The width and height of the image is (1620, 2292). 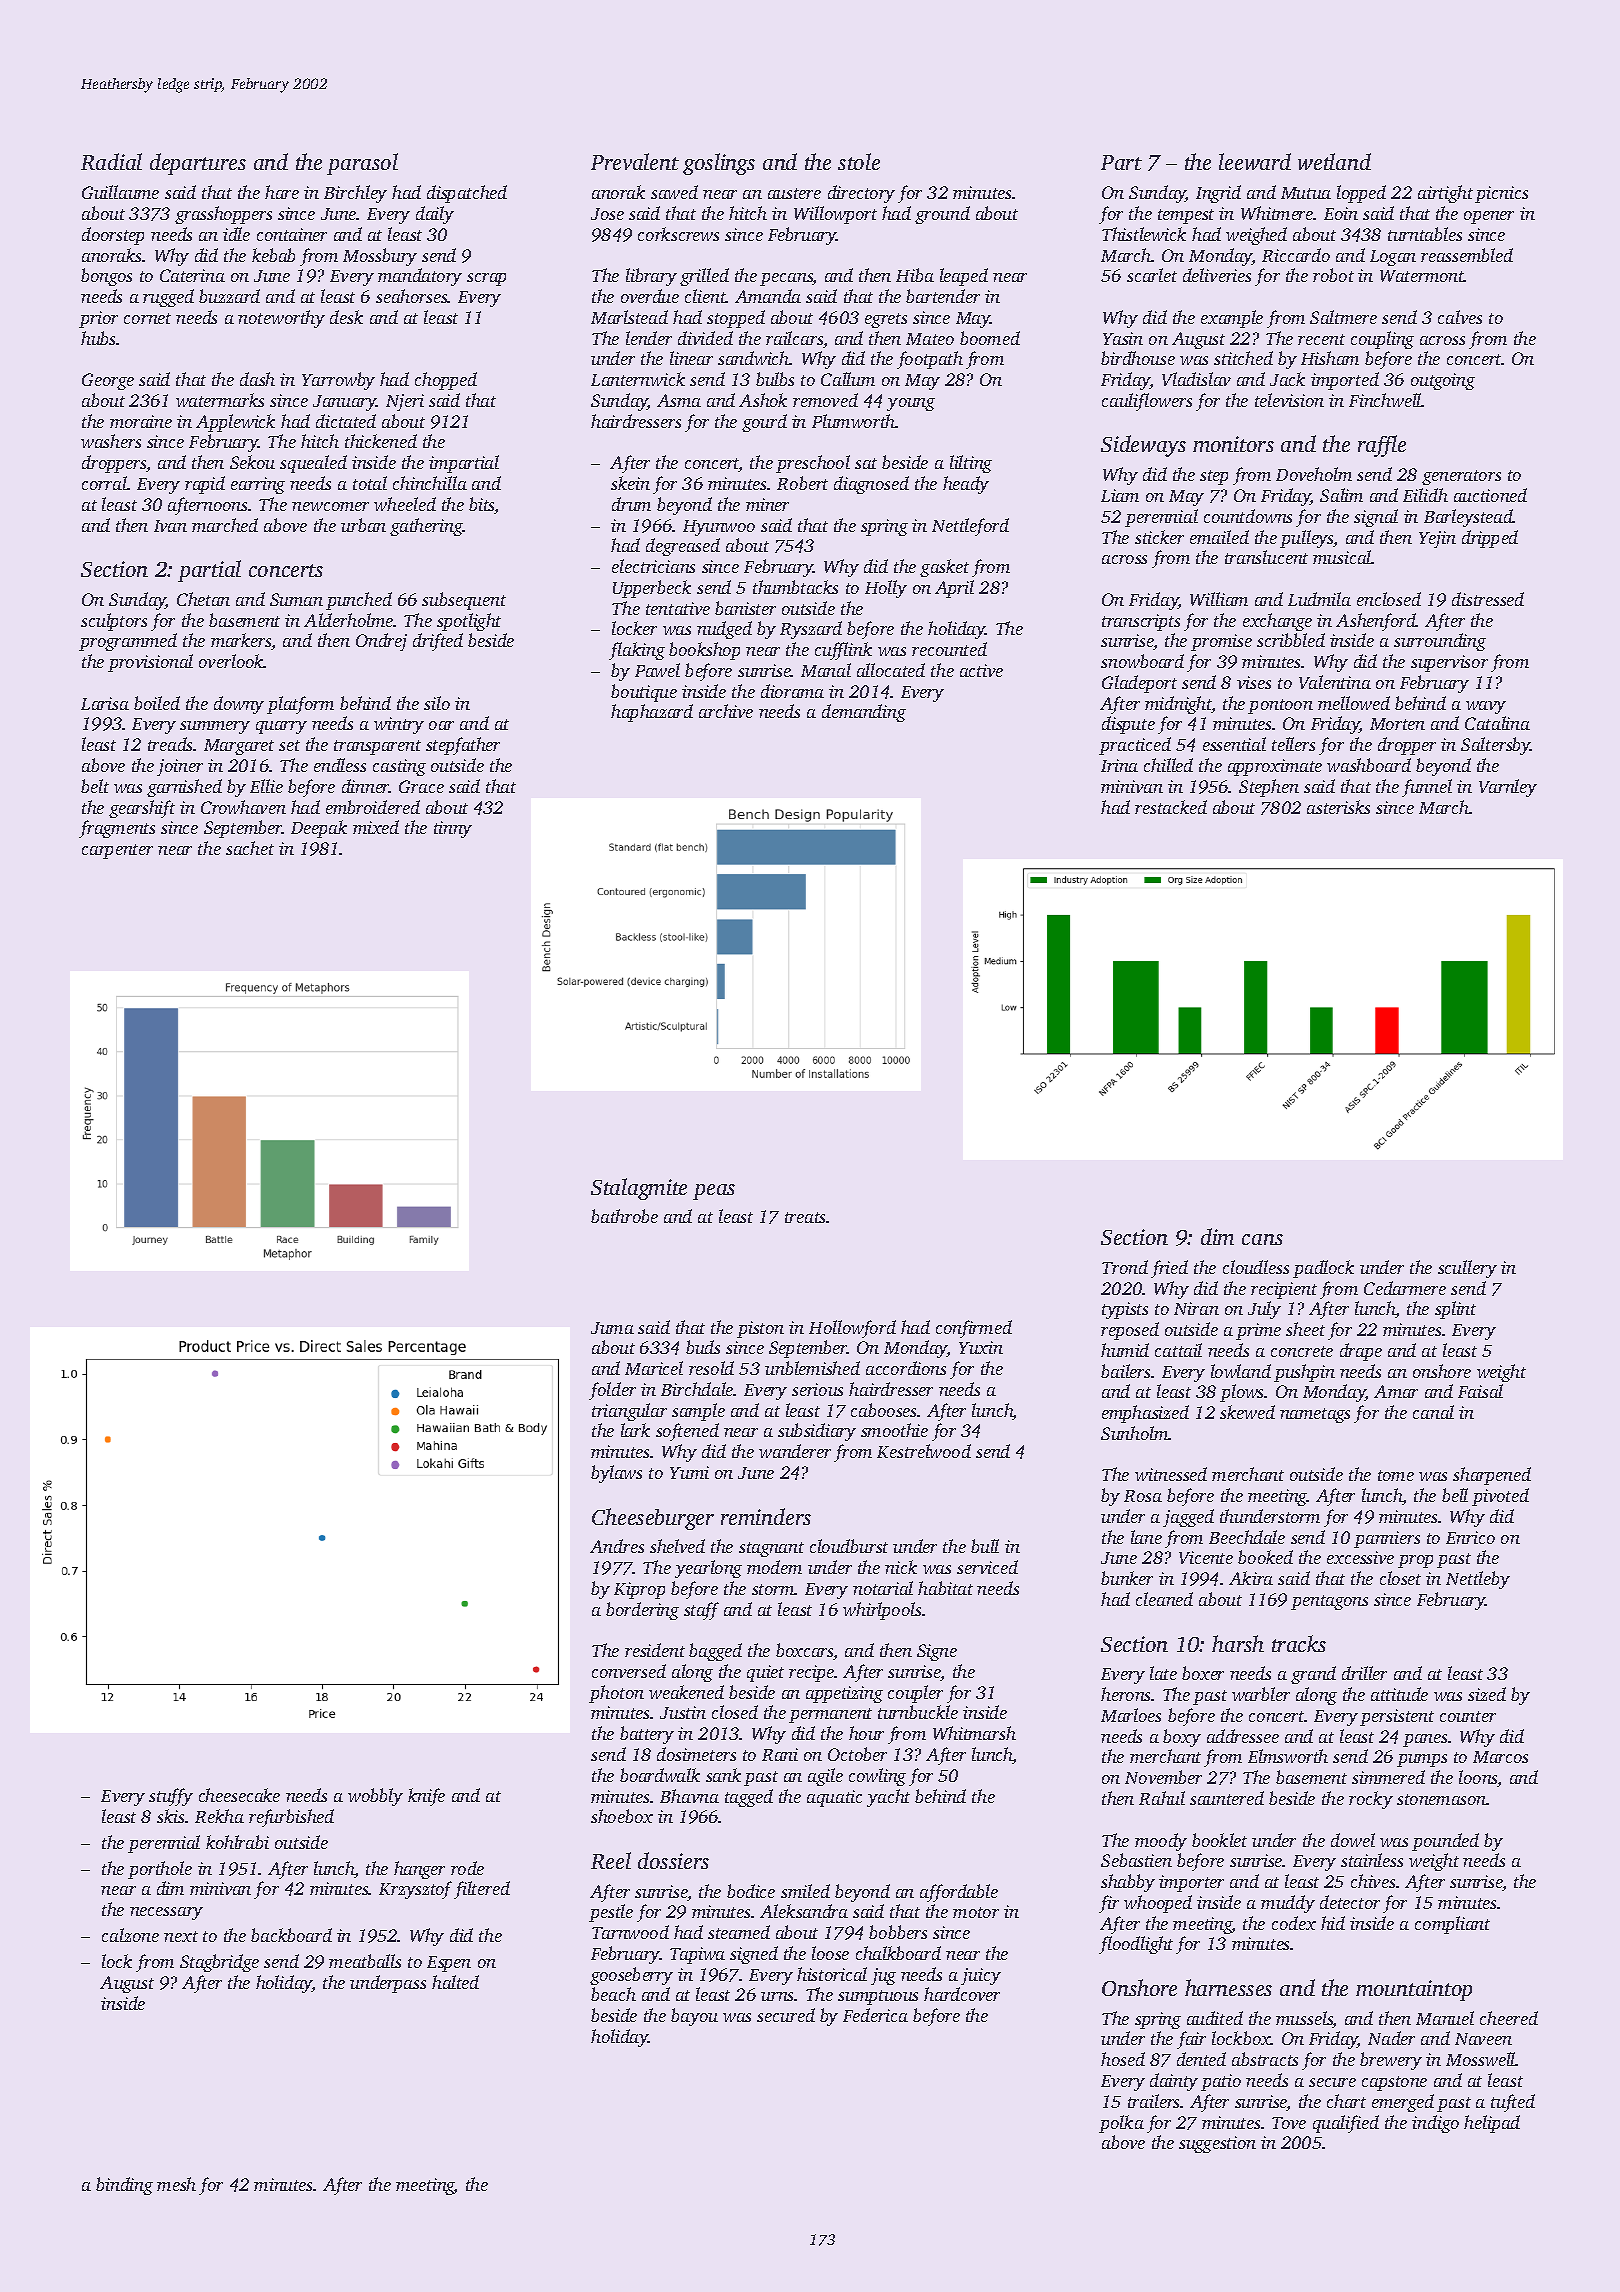 What do you see at coordinates (639, 1189) in the image?
I see `Stalagmite` at bounding box center [639, 1189].
